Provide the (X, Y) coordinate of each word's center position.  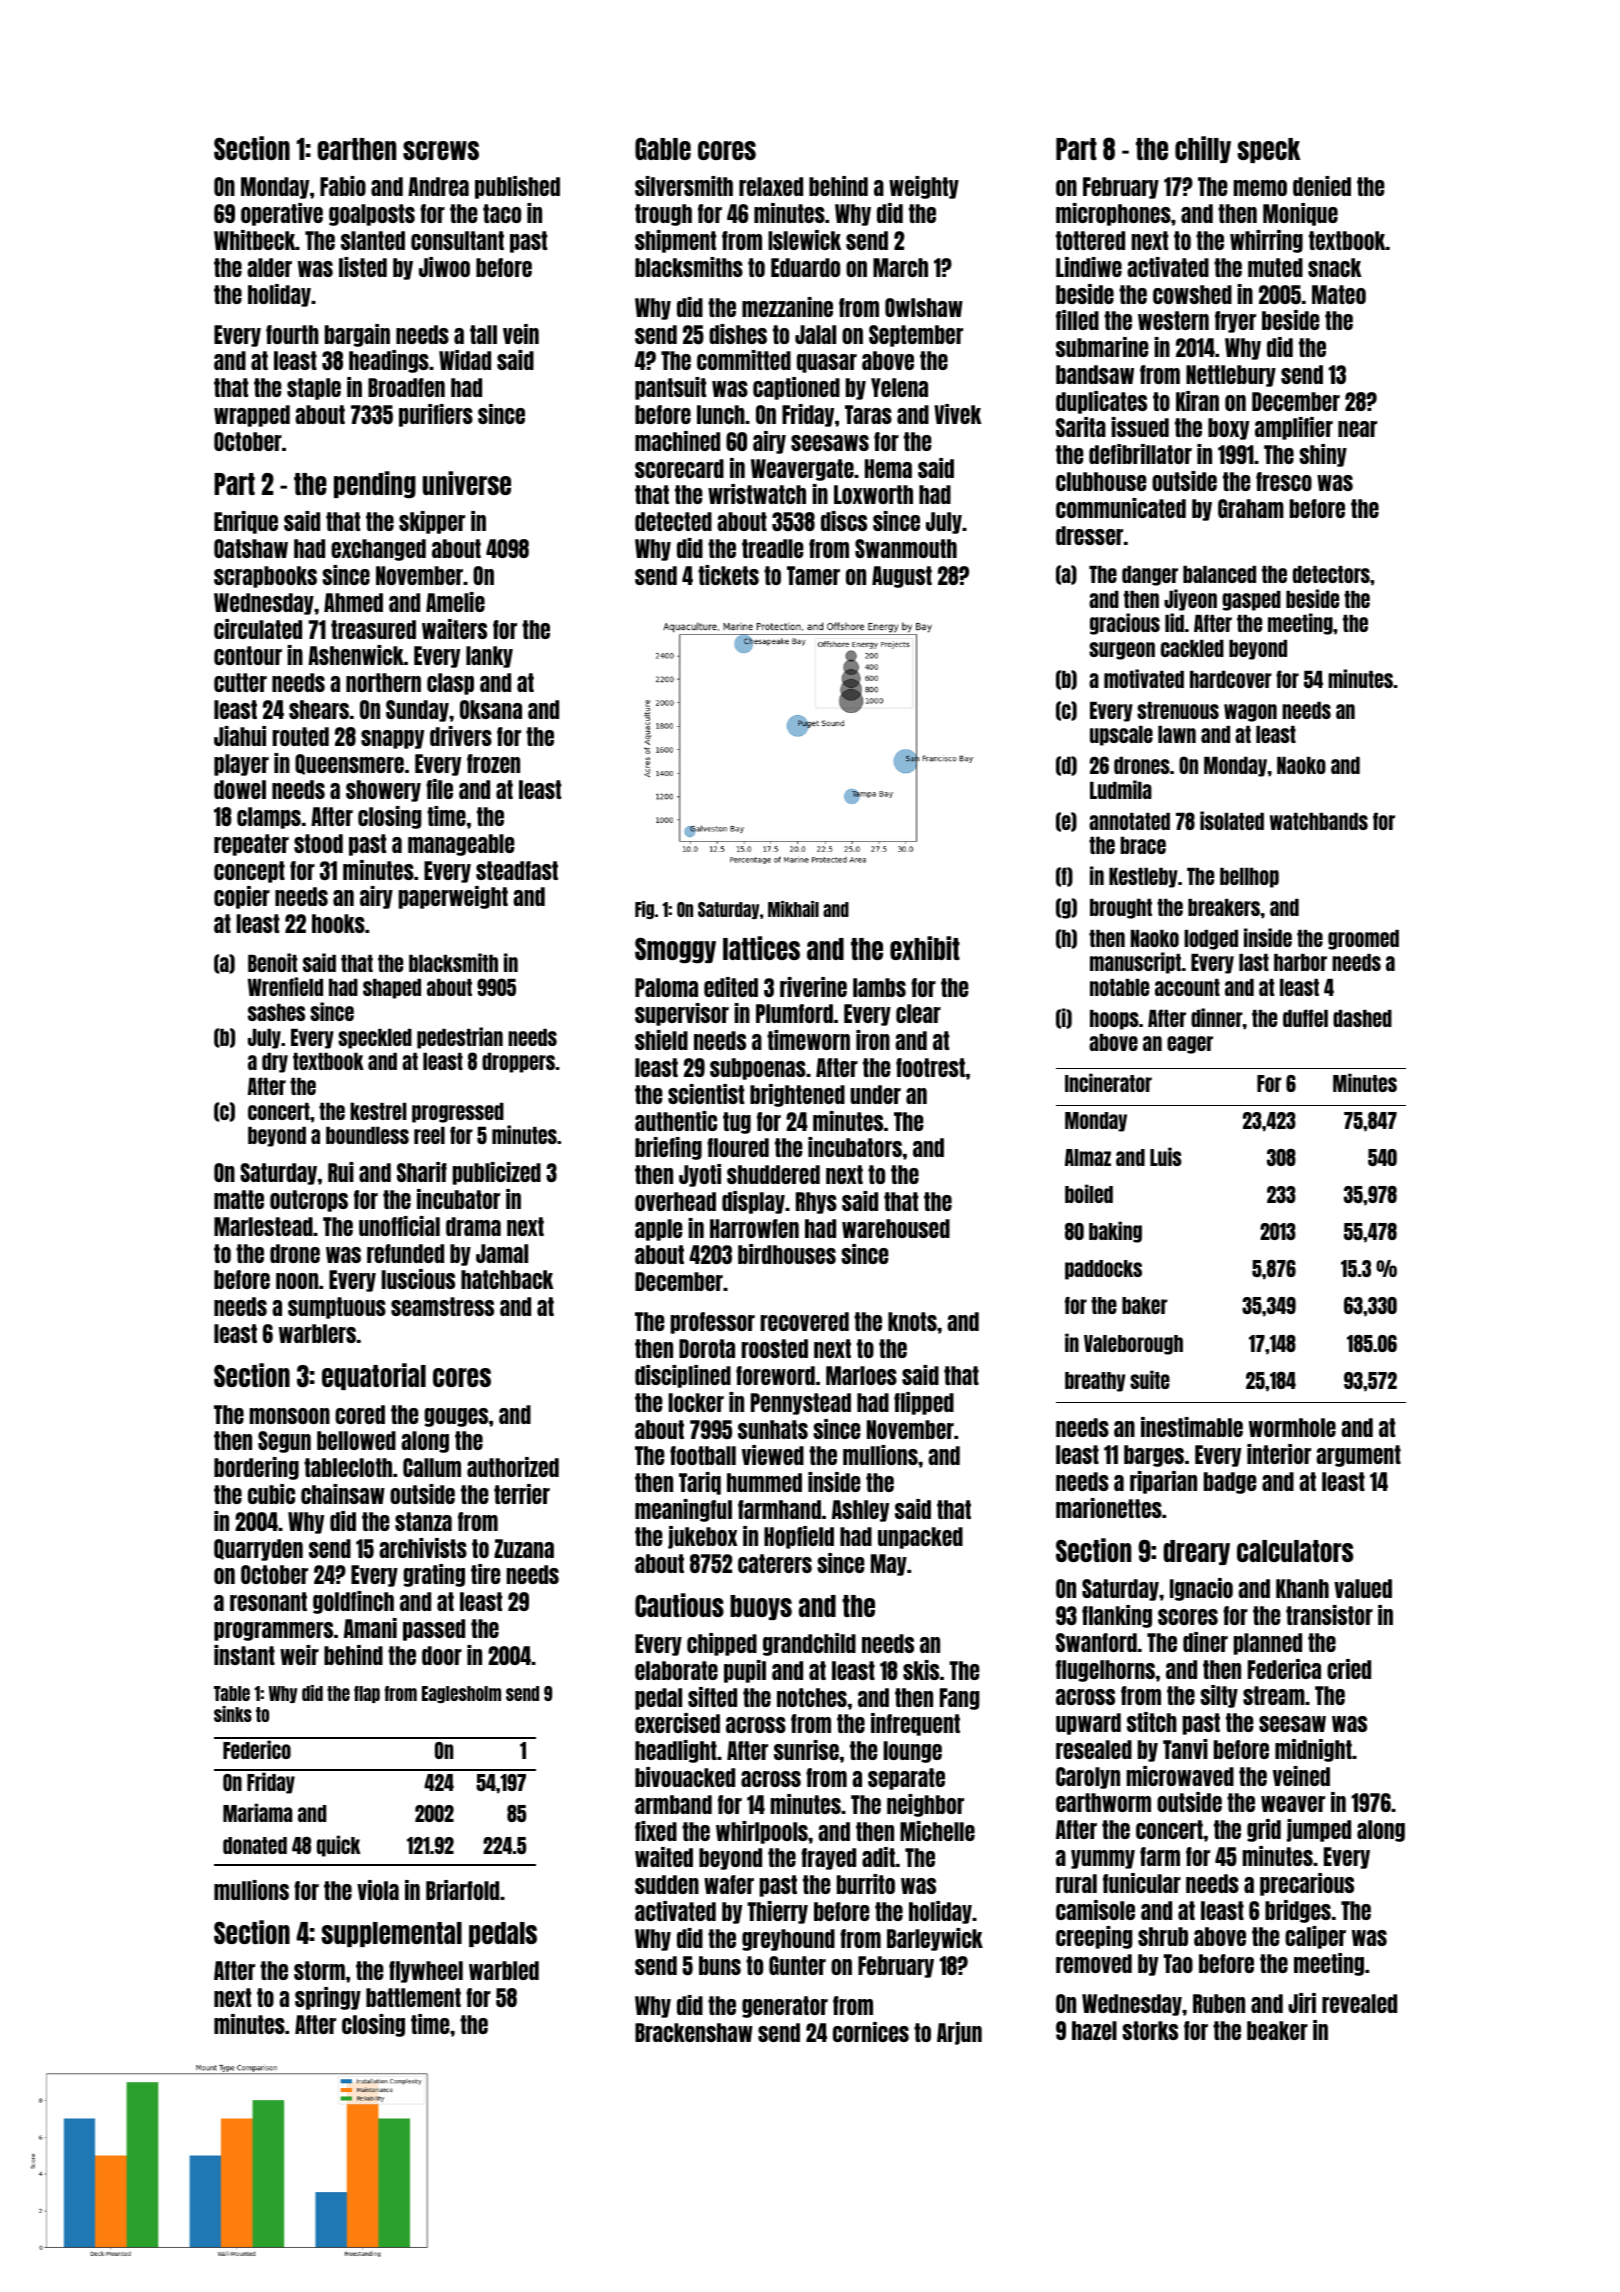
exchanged (378, 550)
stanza (423, 1521)
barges (1154, 1456)
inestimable (1192, 1427)
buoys (761, 1607)
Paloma (666, 987)
